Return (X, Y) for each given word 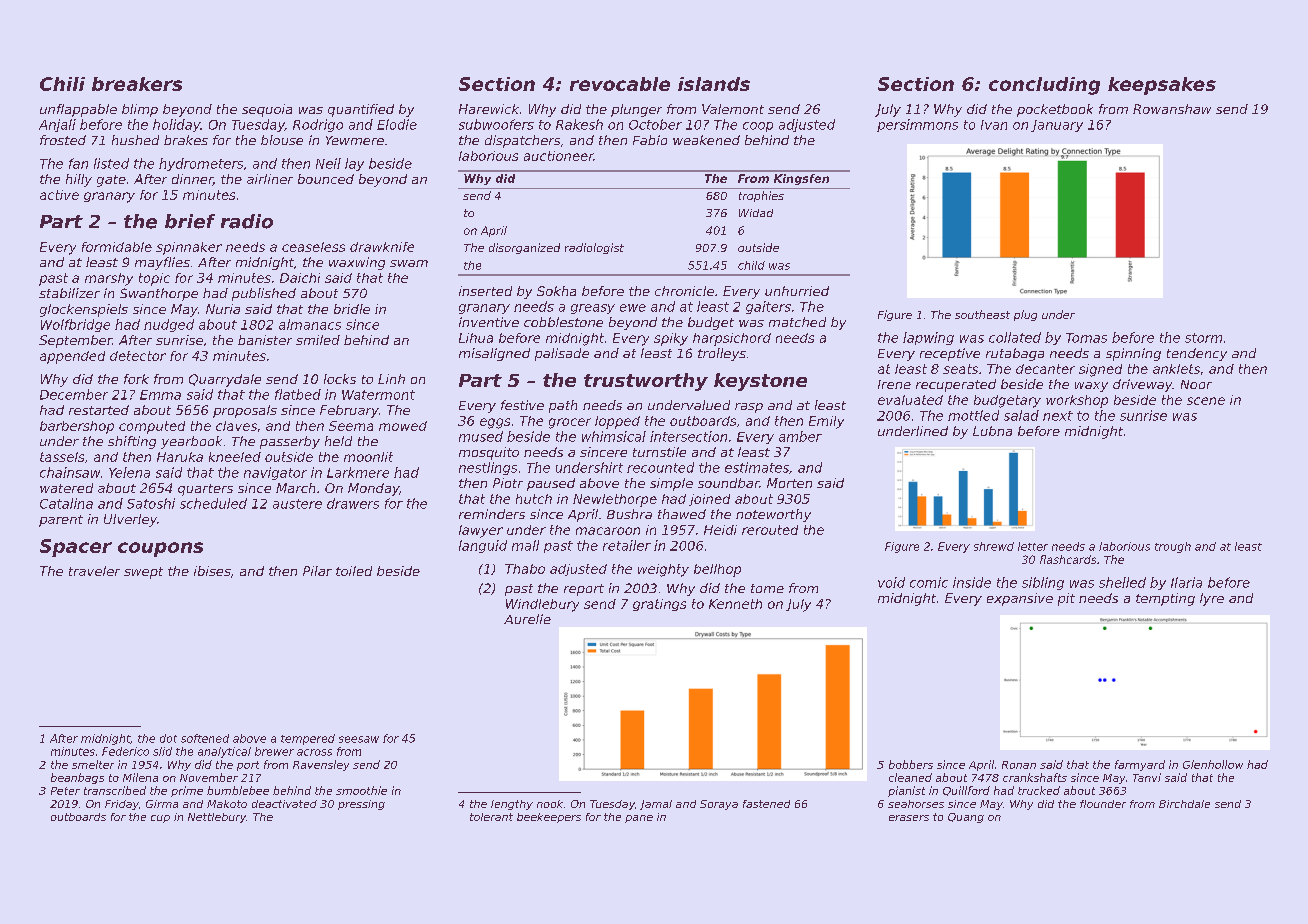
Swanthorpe (159, 294)
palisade (562, 354)
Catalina (66, 503)
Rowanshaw (1172, 109)
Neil (328, 163)
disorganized (524, 248)
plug (1025, 315)
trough (1173, 547)
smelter (93, 764)
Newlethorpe (615, 500)
